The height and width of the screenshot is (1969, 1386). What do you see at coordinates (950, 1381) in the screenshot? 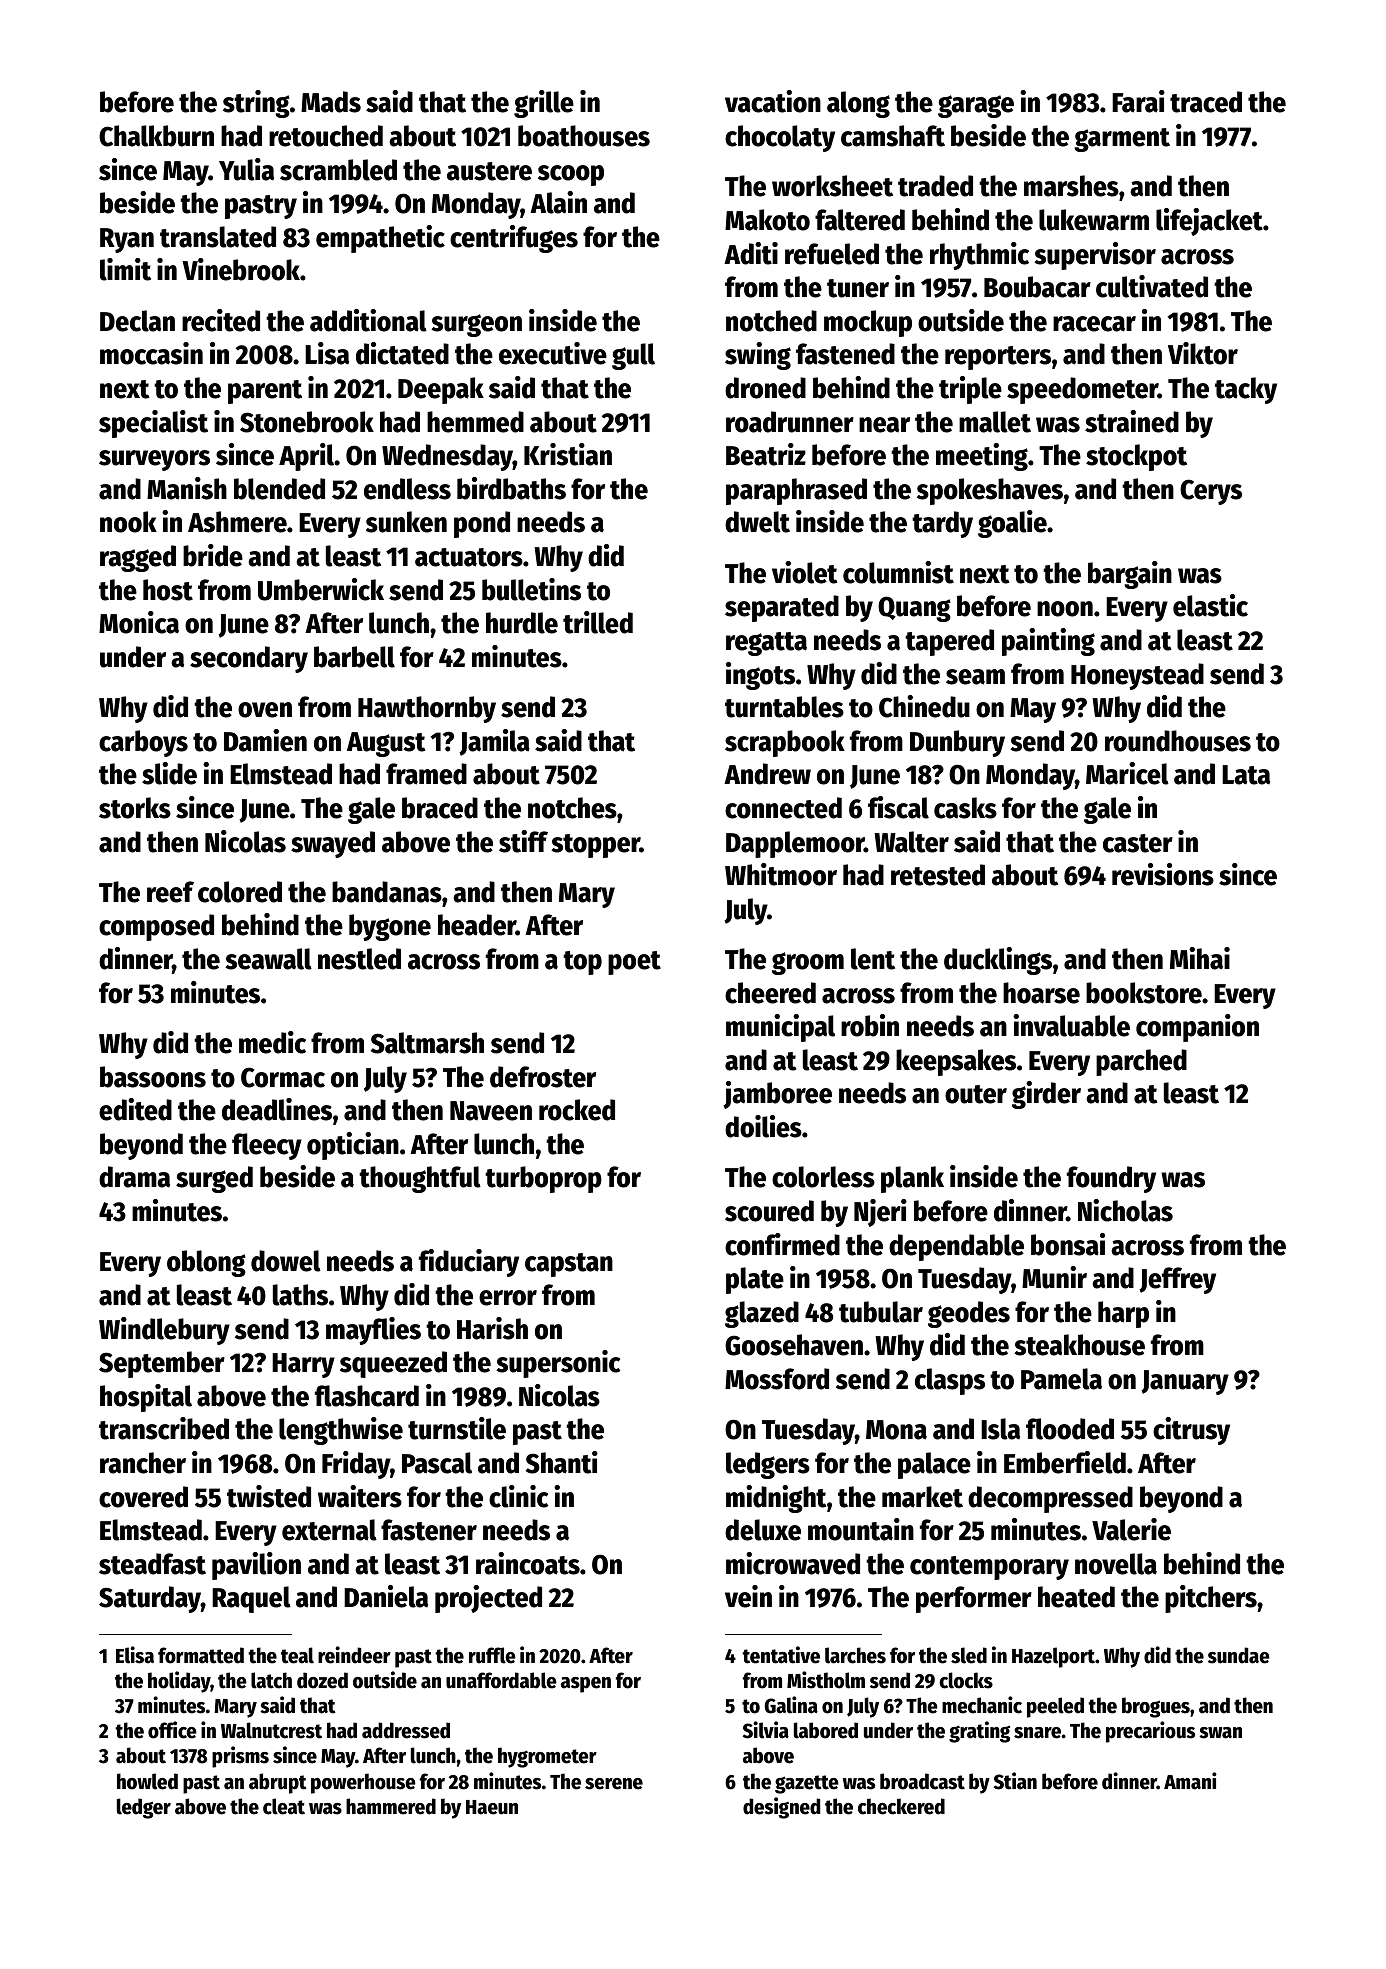
I see `clasps` at bounding box center [950, 1381].
